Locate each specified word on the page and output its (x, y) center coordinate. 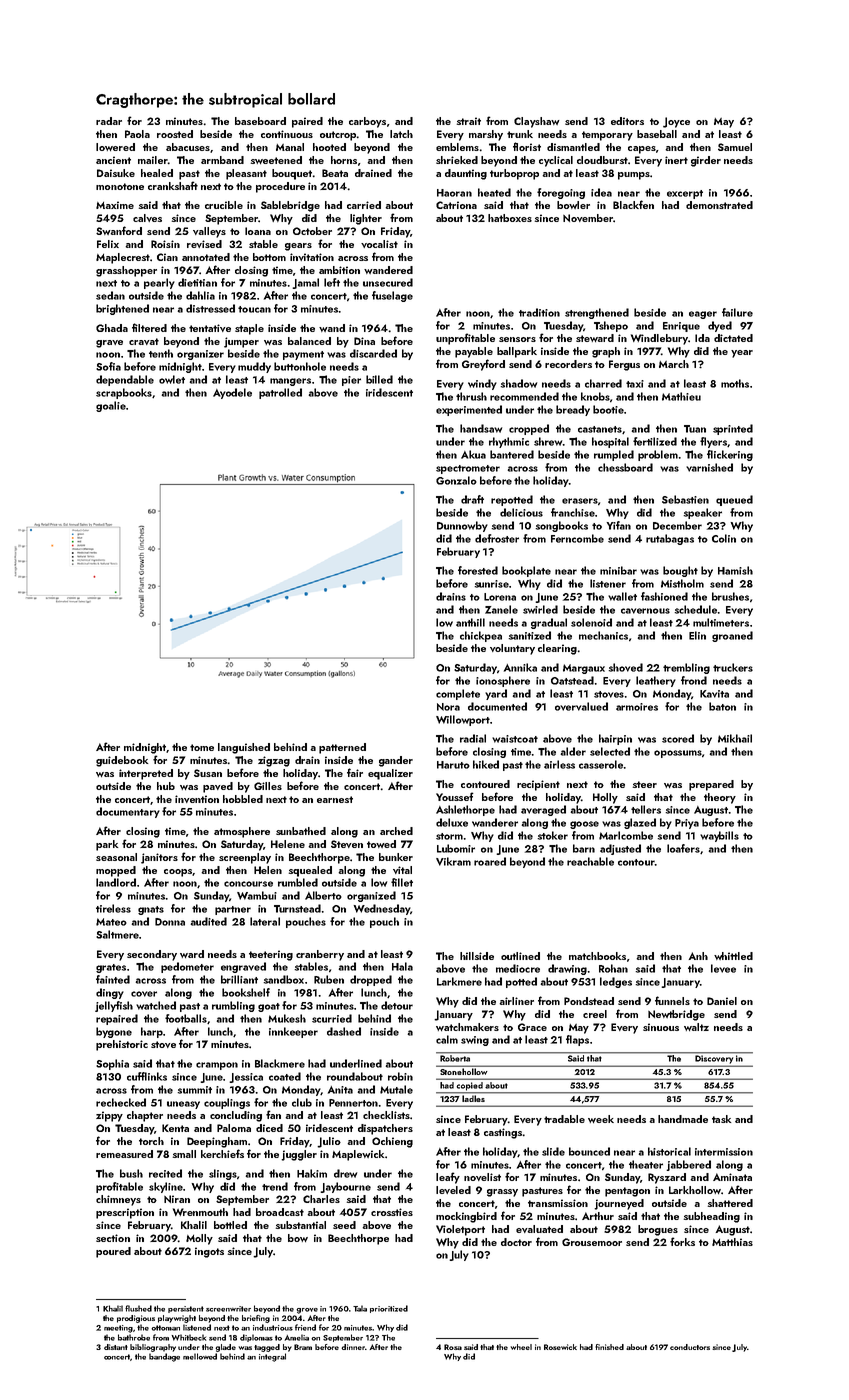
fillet (402, 882)
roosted (175, 134)
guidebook (122, 761)
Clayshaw (536, 122)
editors (627, 121)
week (601, 1119)
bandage (164, 1357)
